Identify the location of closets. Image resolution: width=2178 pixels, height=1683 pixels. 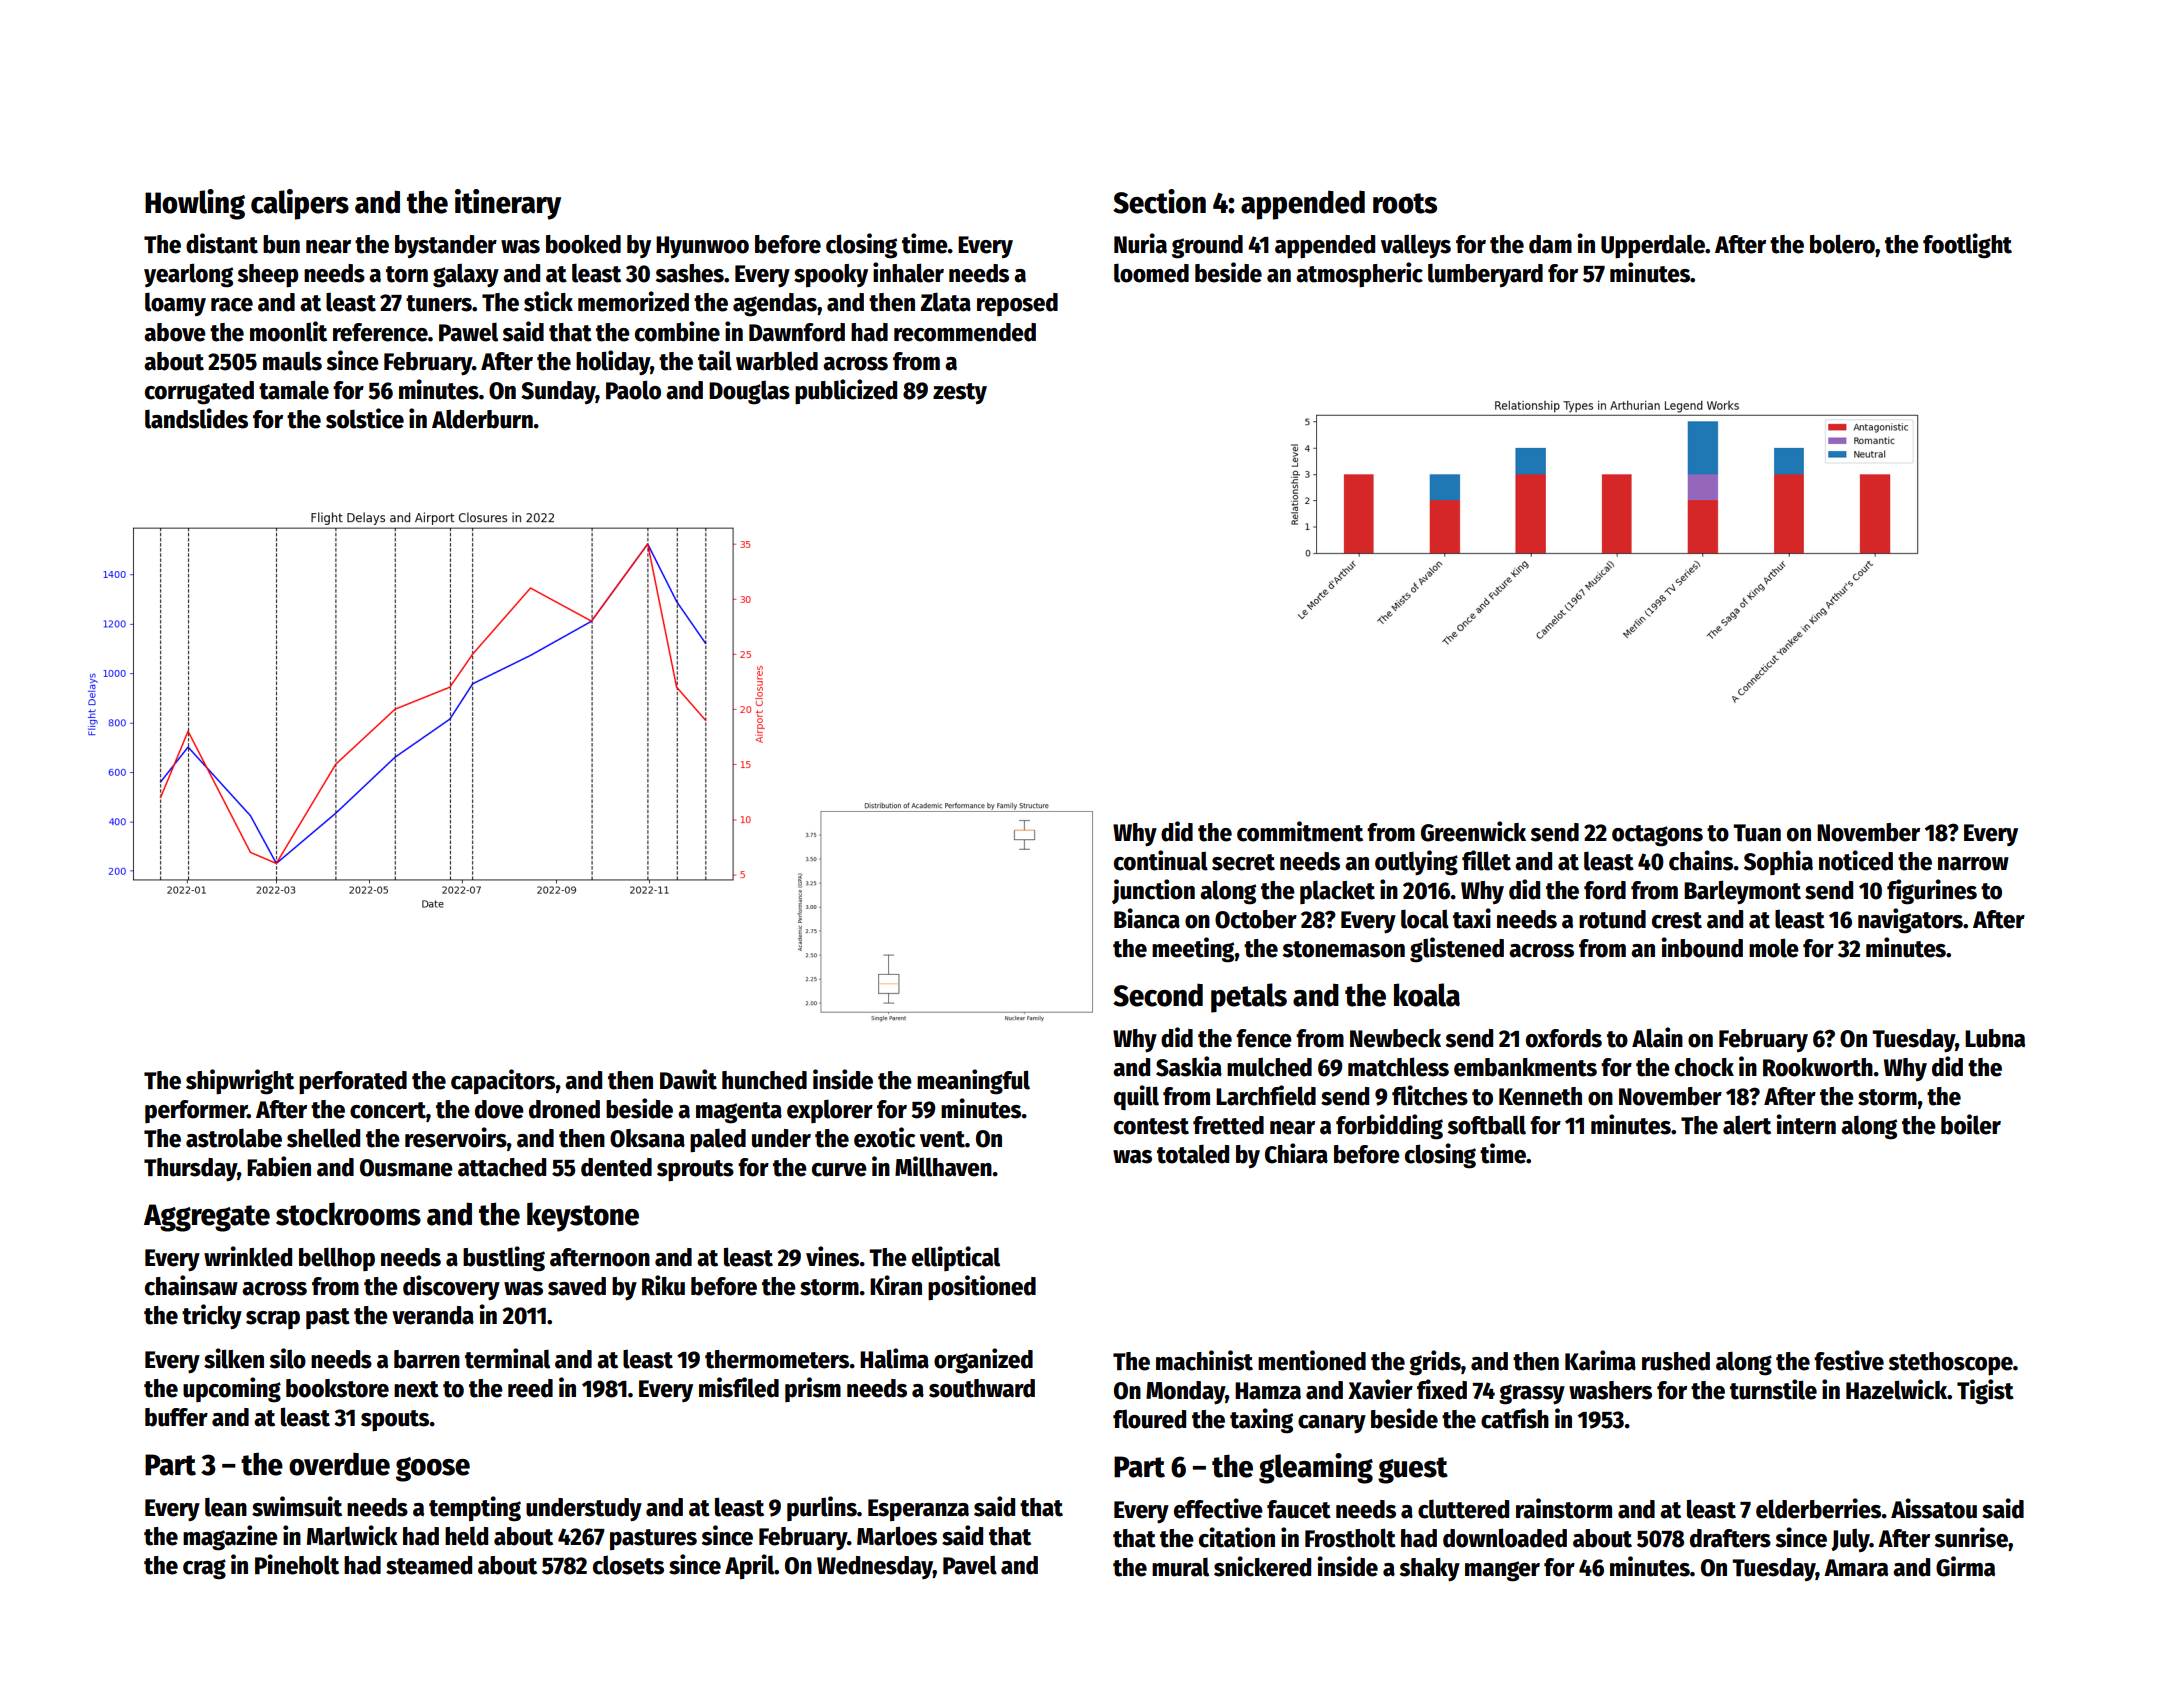
(628, 1565).
